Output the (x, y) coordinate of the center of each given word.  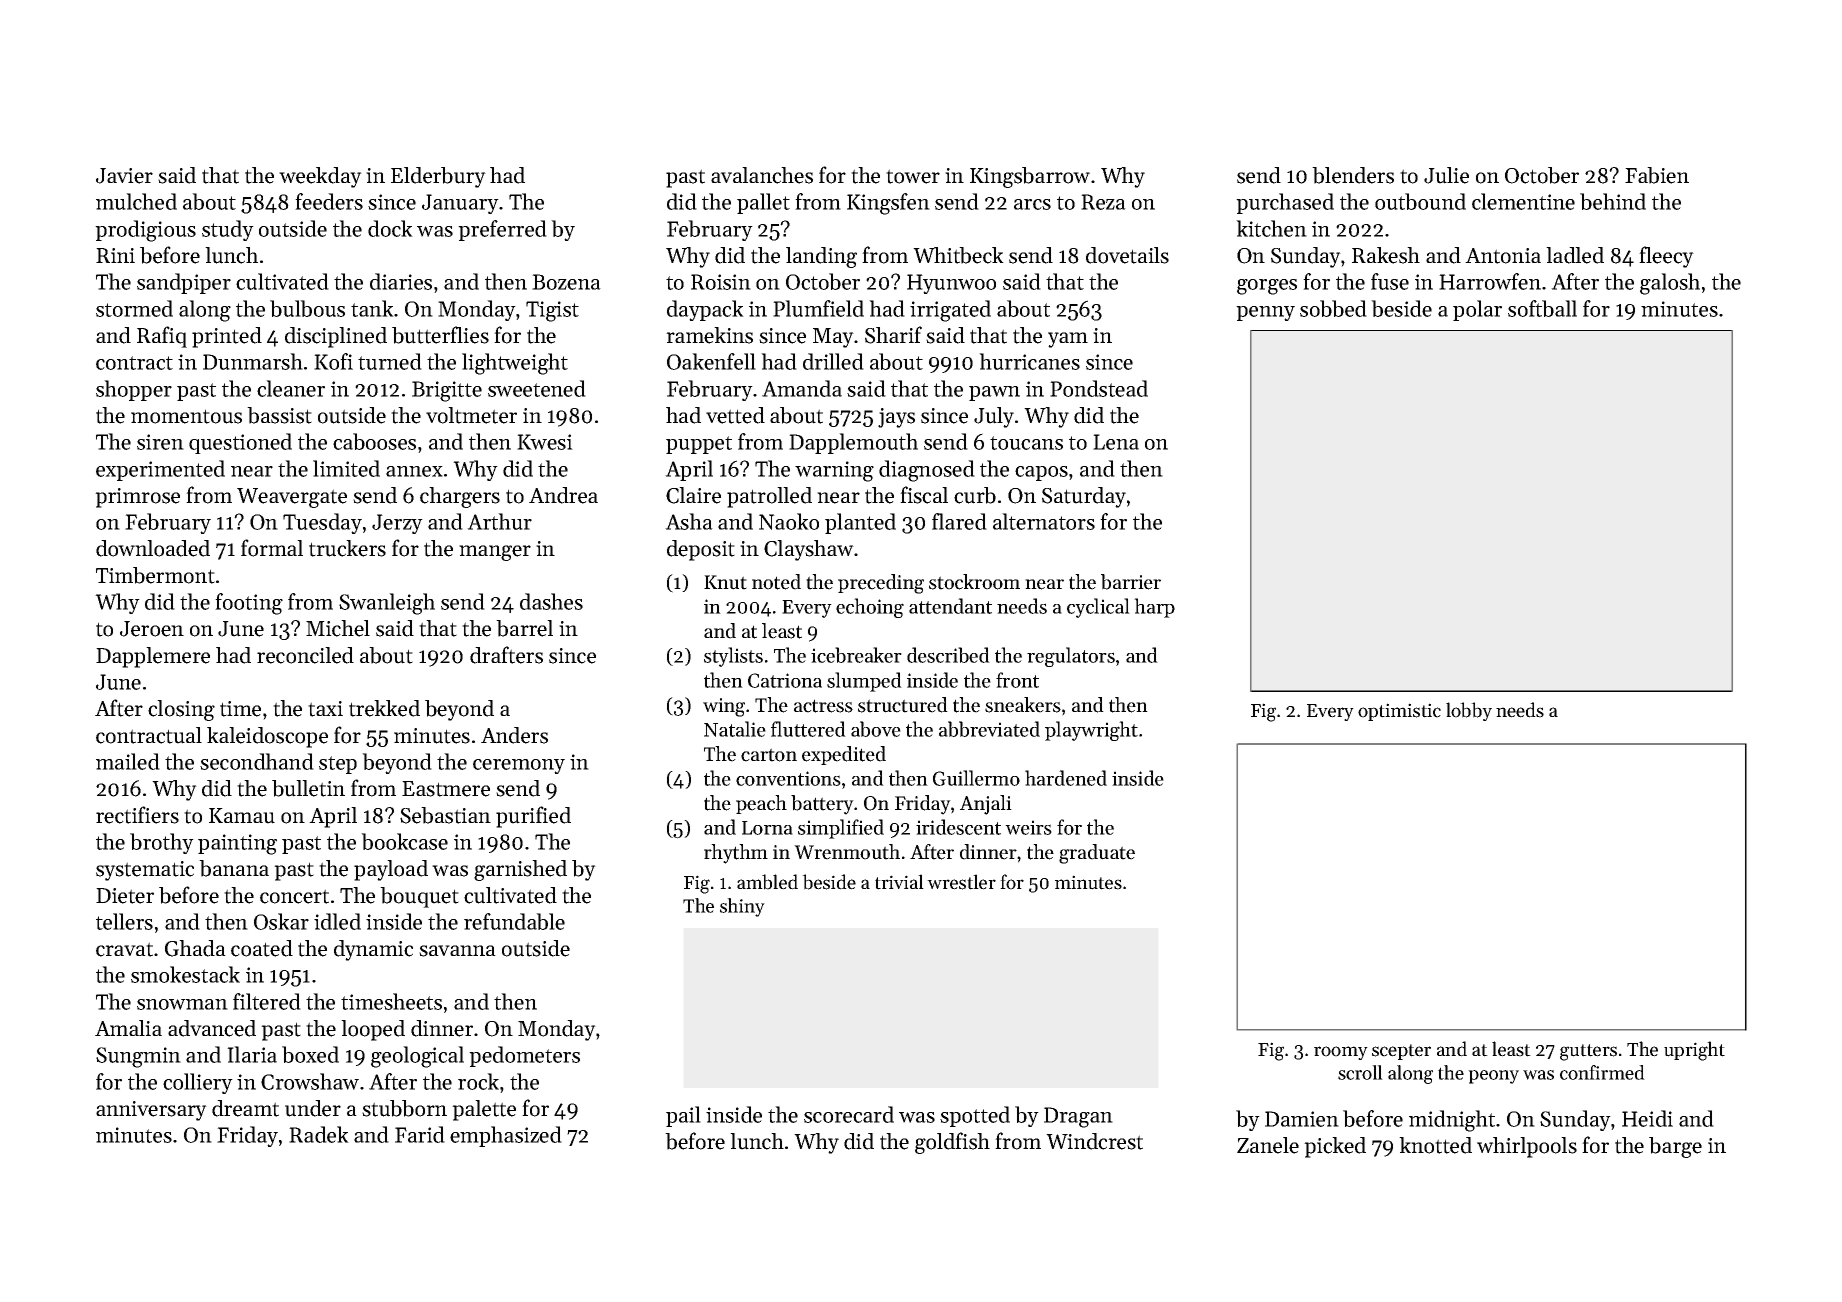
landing (821, 257)
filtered (267, 1001)
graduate (1097, 854)
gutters (1588, 1052)
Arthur (499, 521)
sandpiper (184, 283)
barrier (1131, 582)
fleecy (1666, 257)
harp (1154, 608)
